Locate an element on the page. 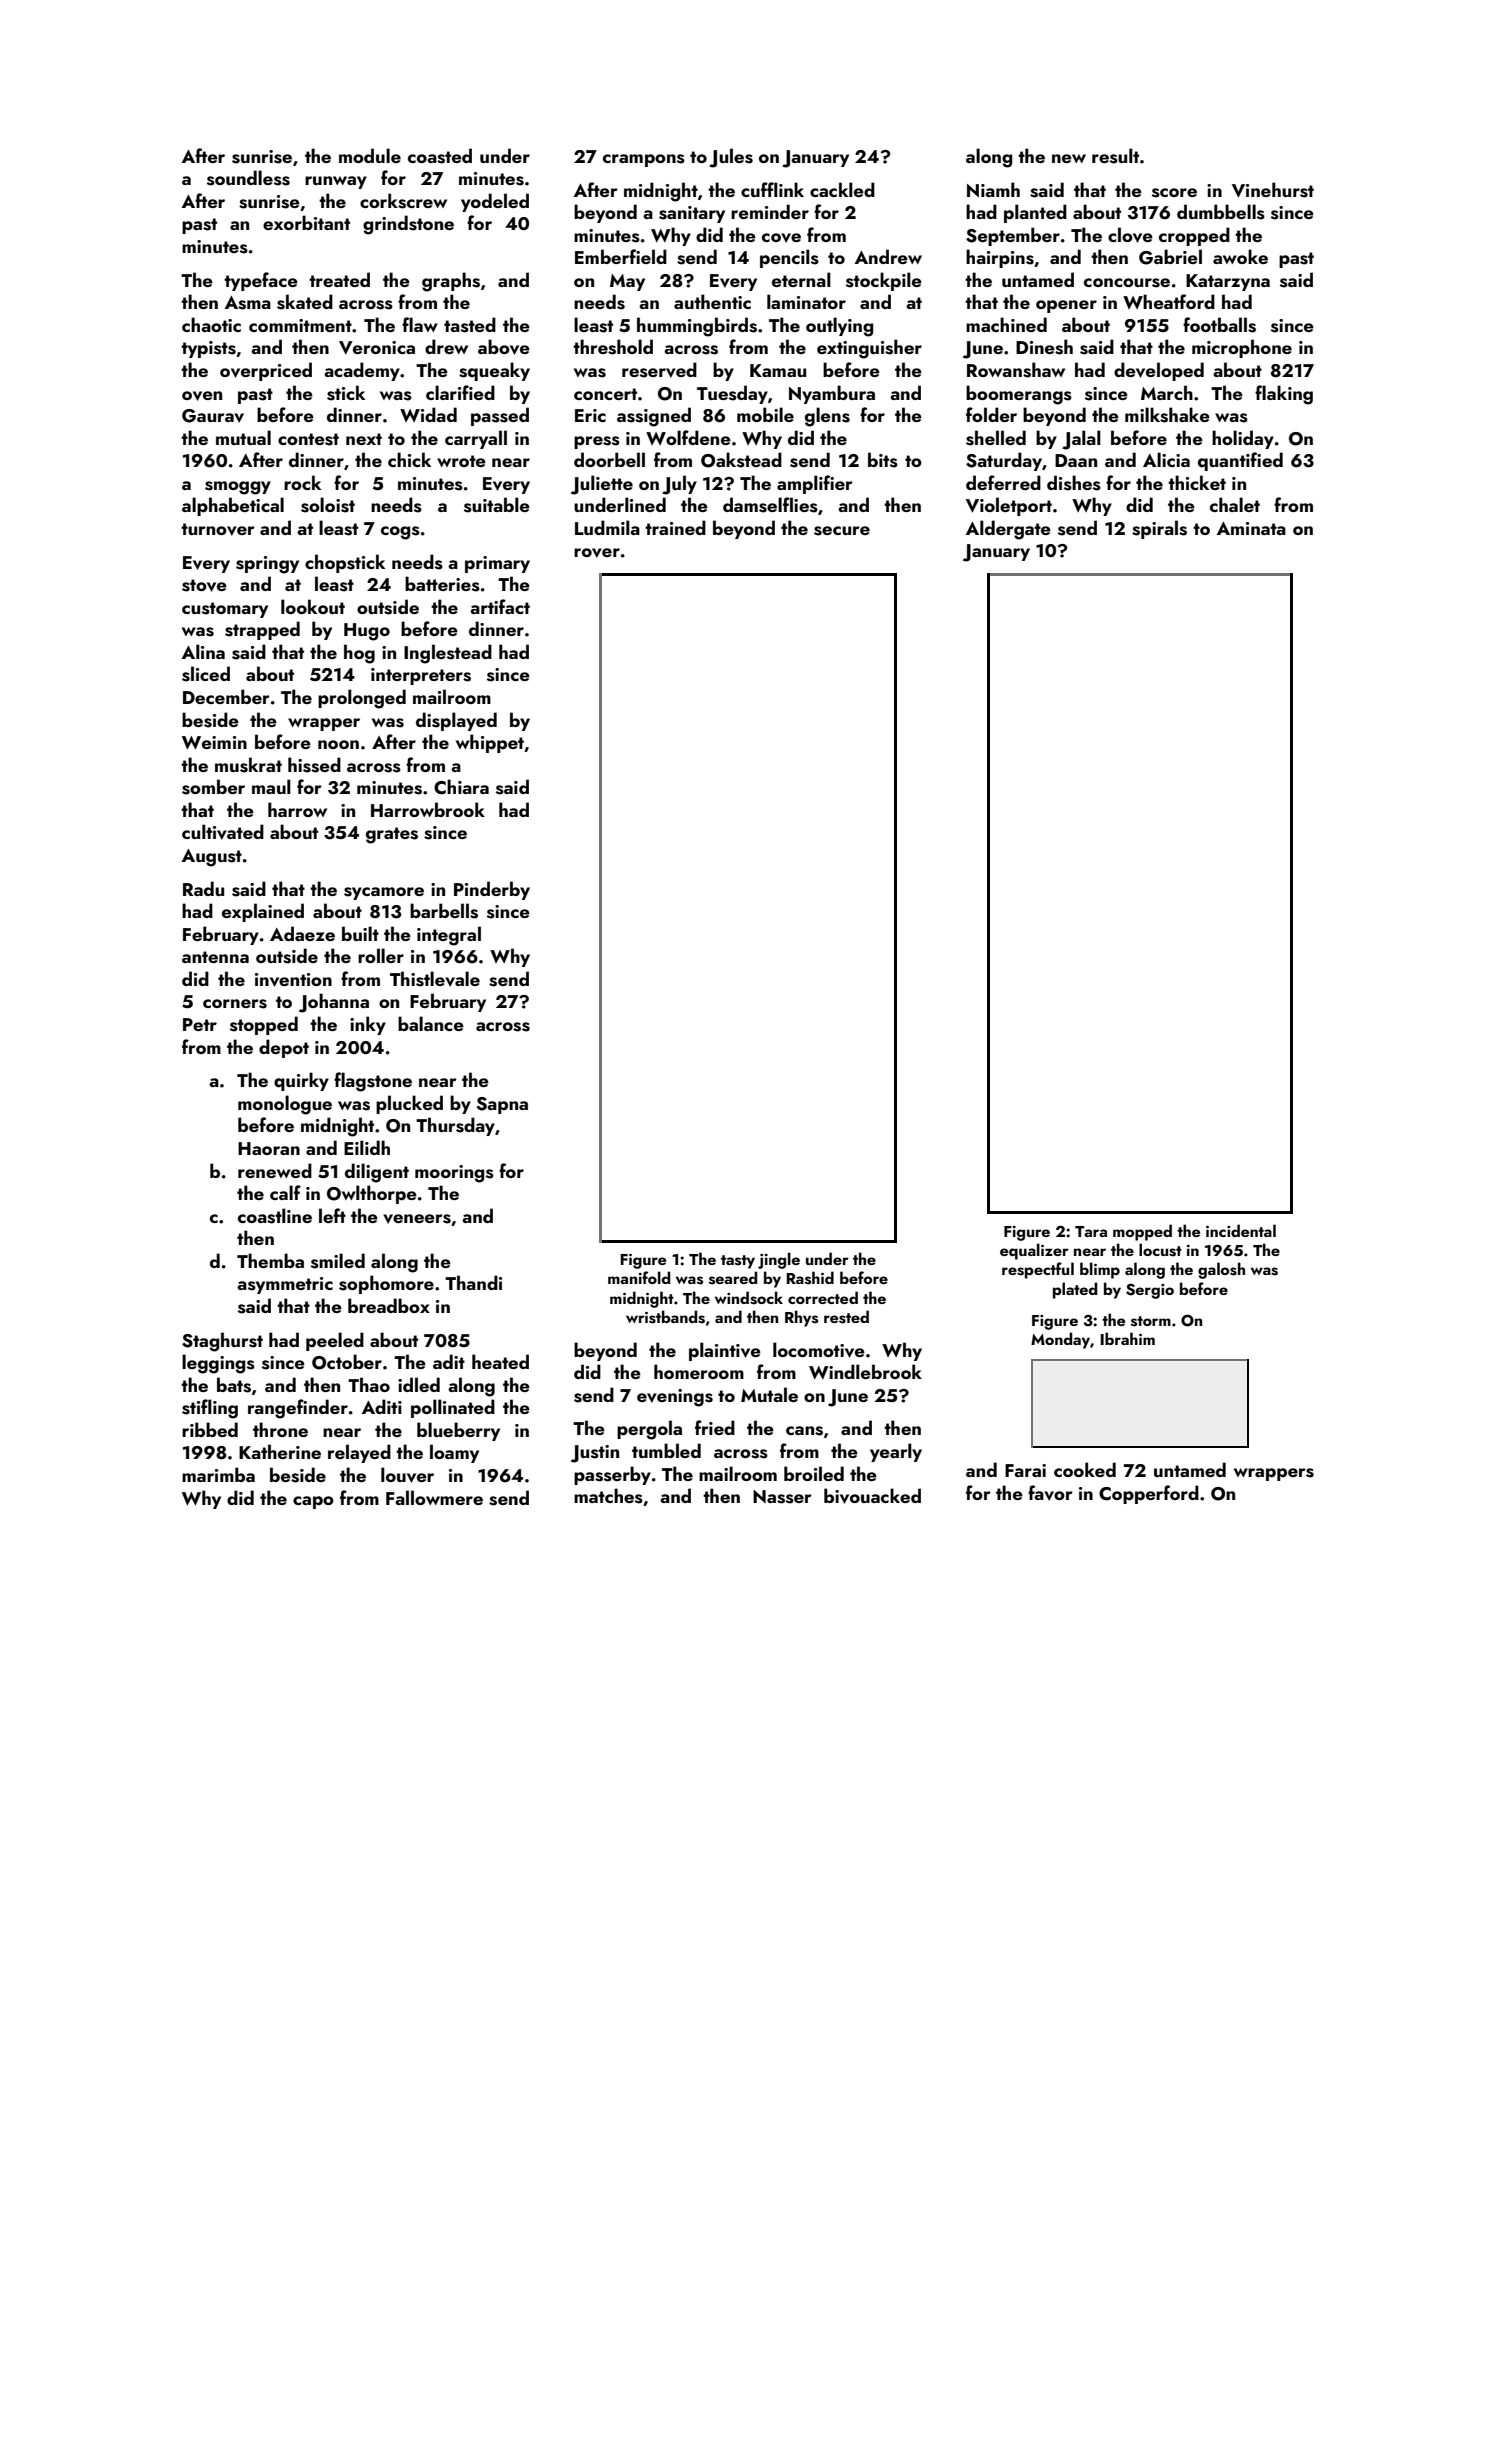  secure is located at coordinates (842, 531).
